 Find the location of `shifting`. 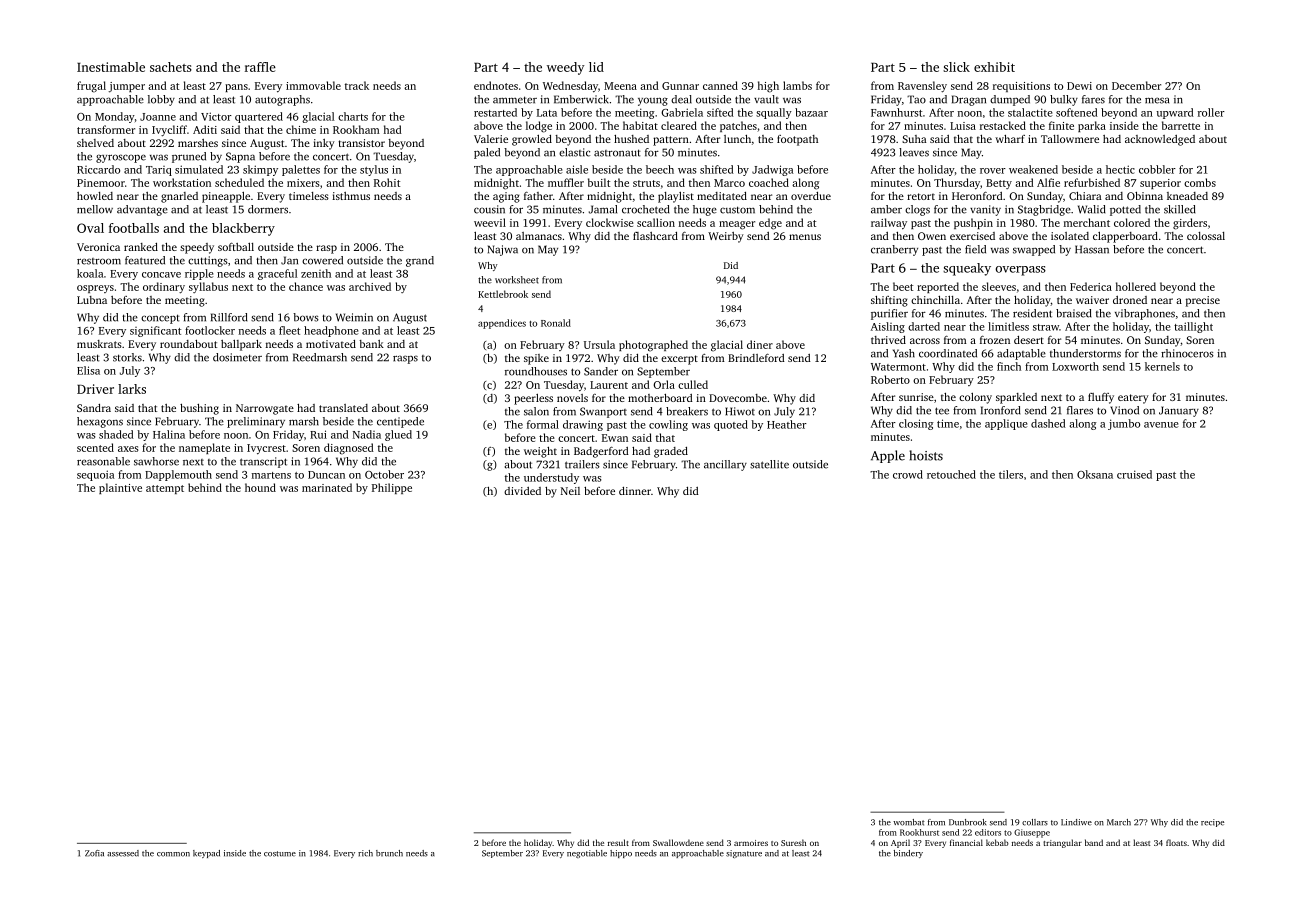

shifting is located at coordinates (889, 301).
